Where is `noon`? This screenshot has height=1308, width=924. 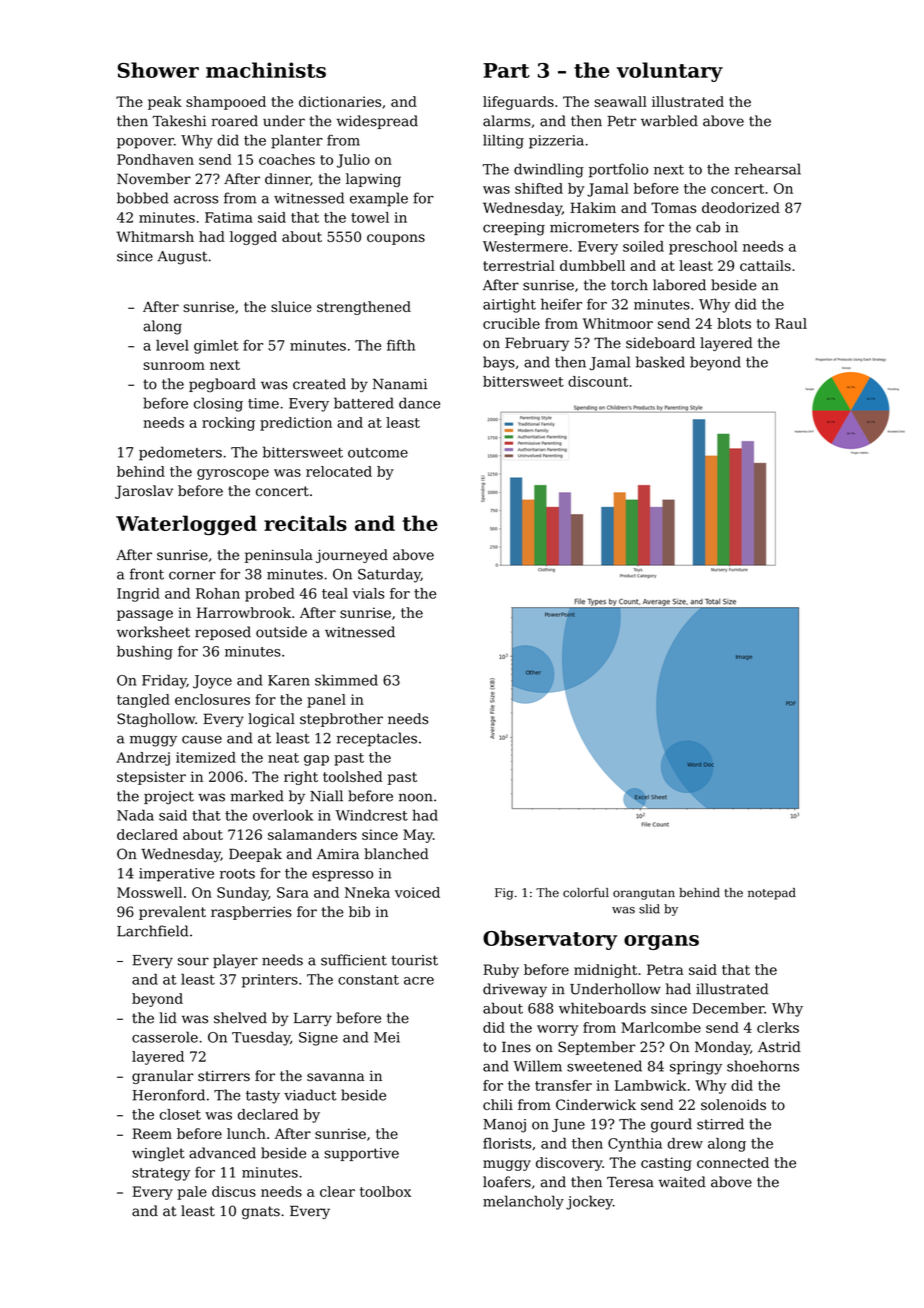 noon is located at coordinates (416, 797).
